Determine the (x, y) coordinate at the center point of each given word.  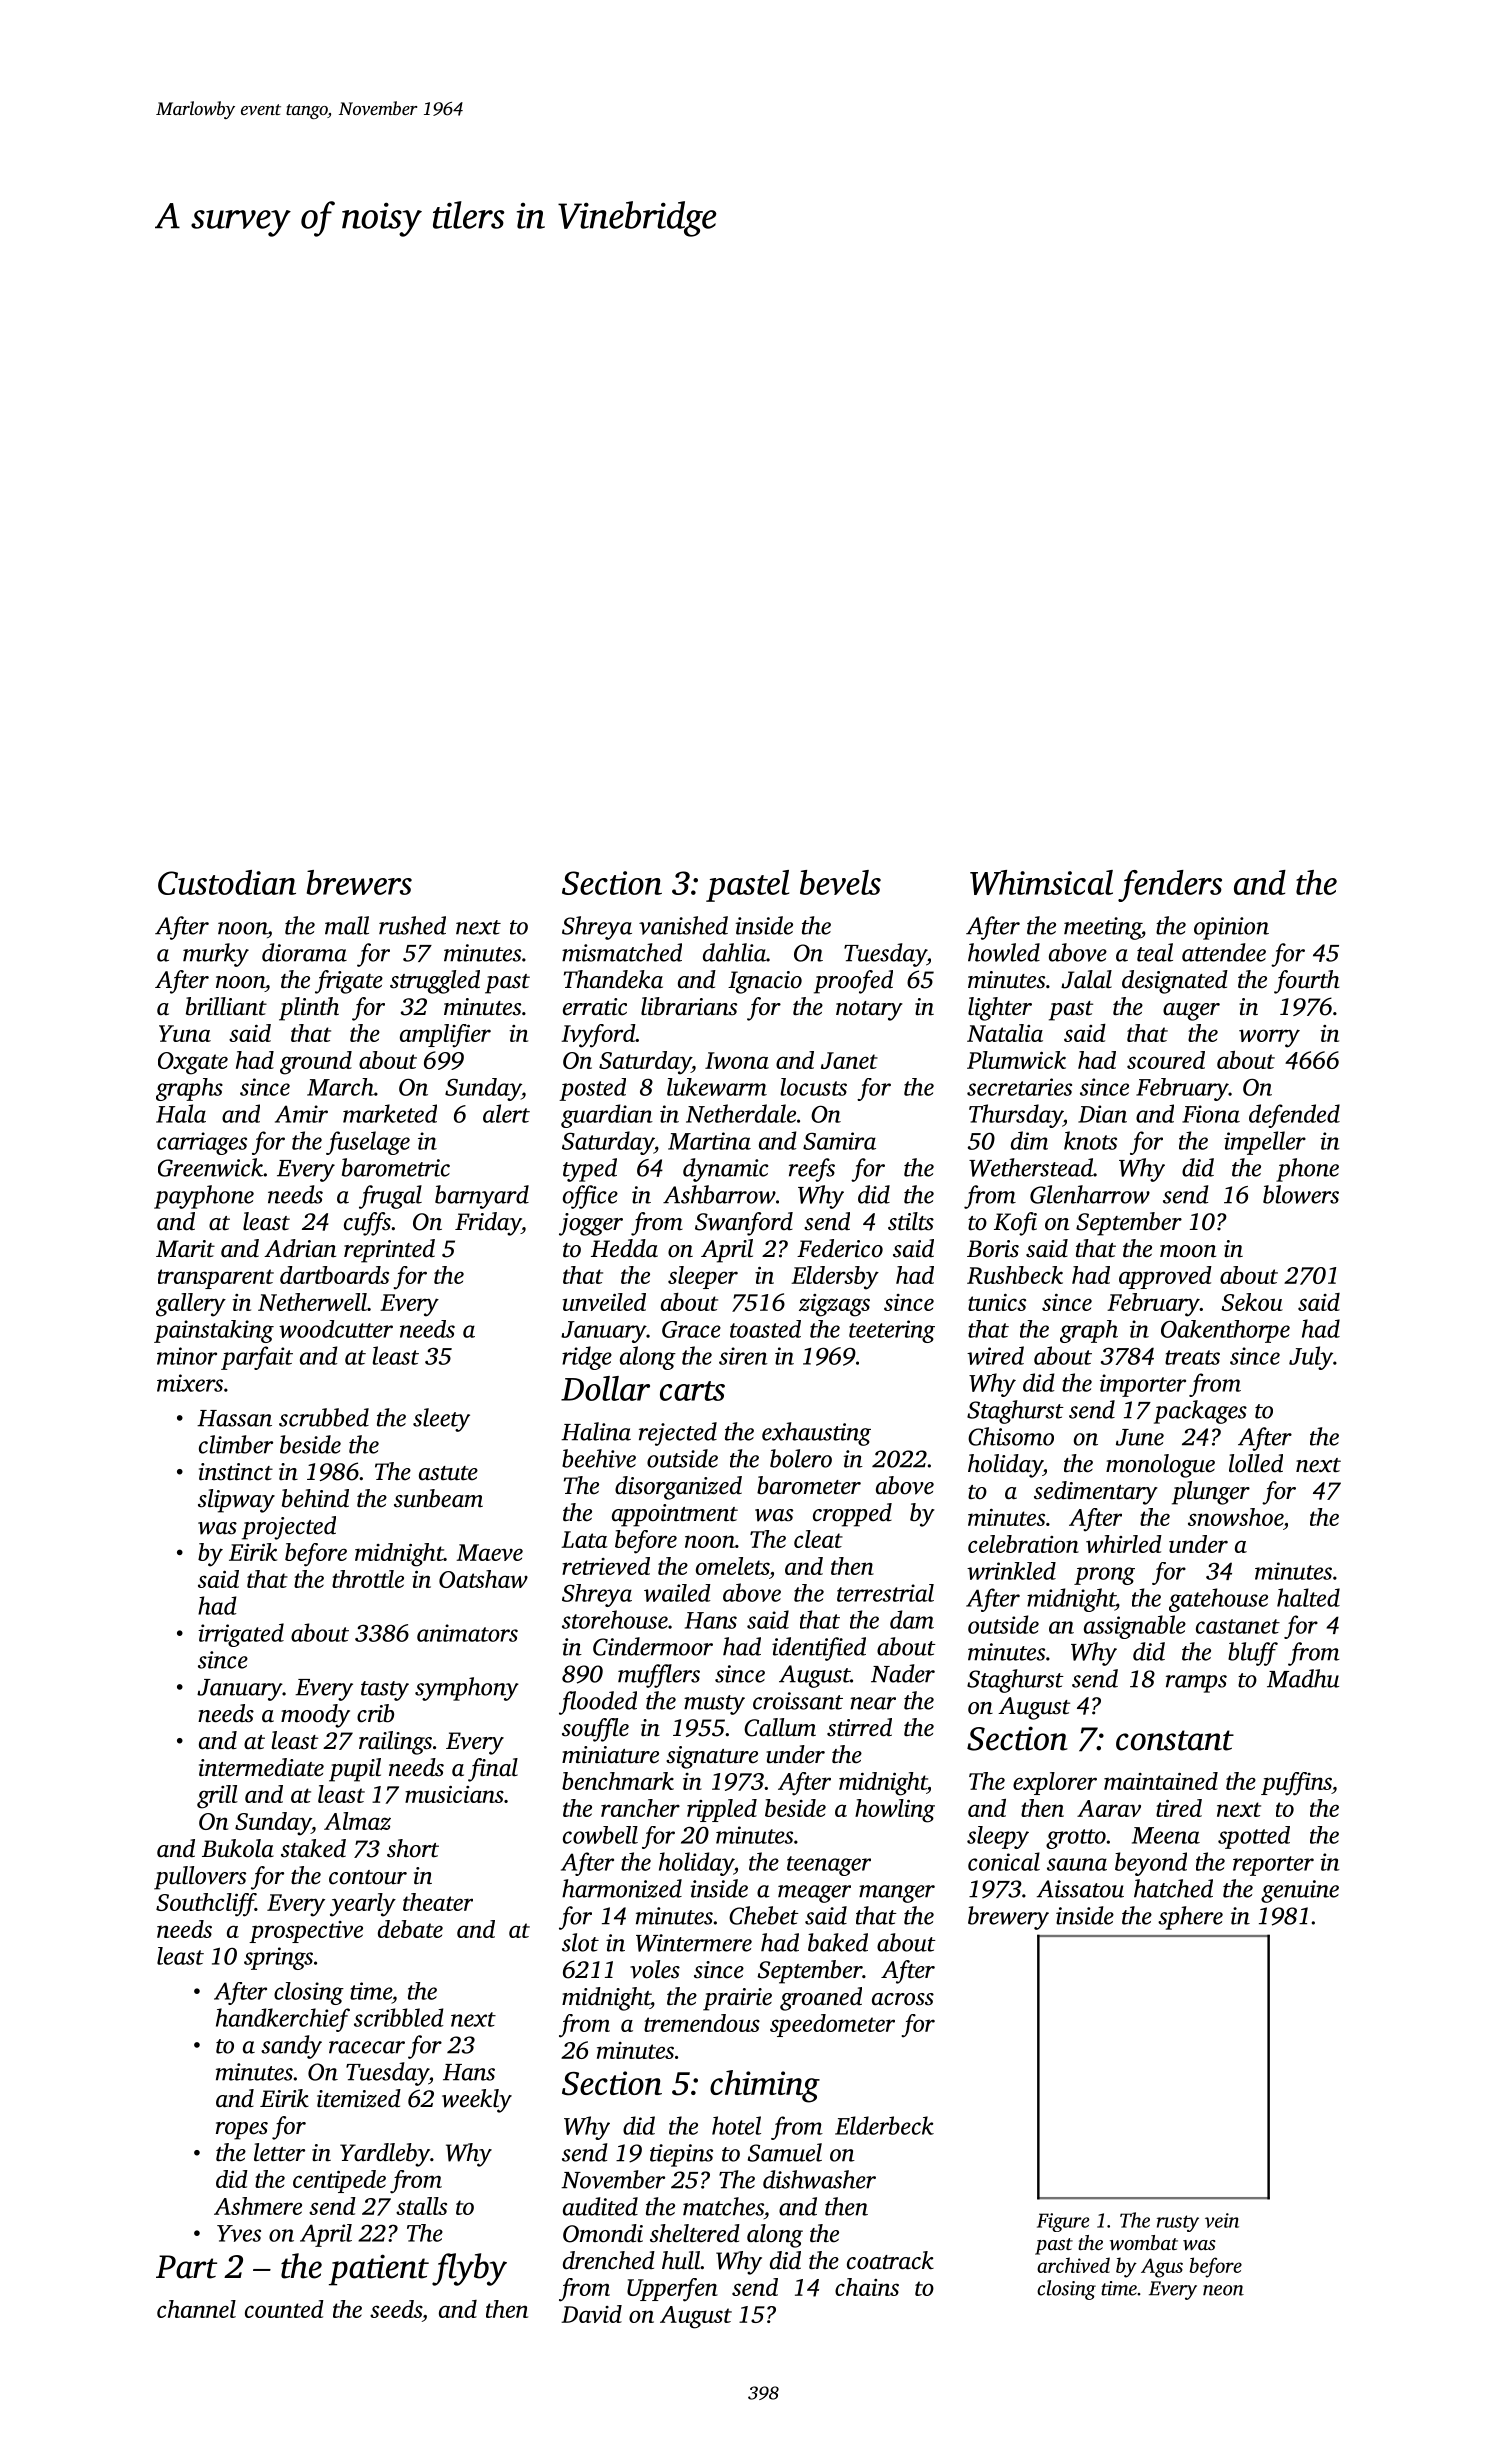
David (591, 2314)
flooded (598, 1703)
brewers (359, 882)
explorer (1055, 1783)
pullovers (200, 1878)
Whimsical (1041, 882)
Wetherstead (1031, 1167)
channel (196, 2309)
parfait (257, 1358)
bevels (840, 882)
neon (1223, 2290)
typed (590, 1170)
